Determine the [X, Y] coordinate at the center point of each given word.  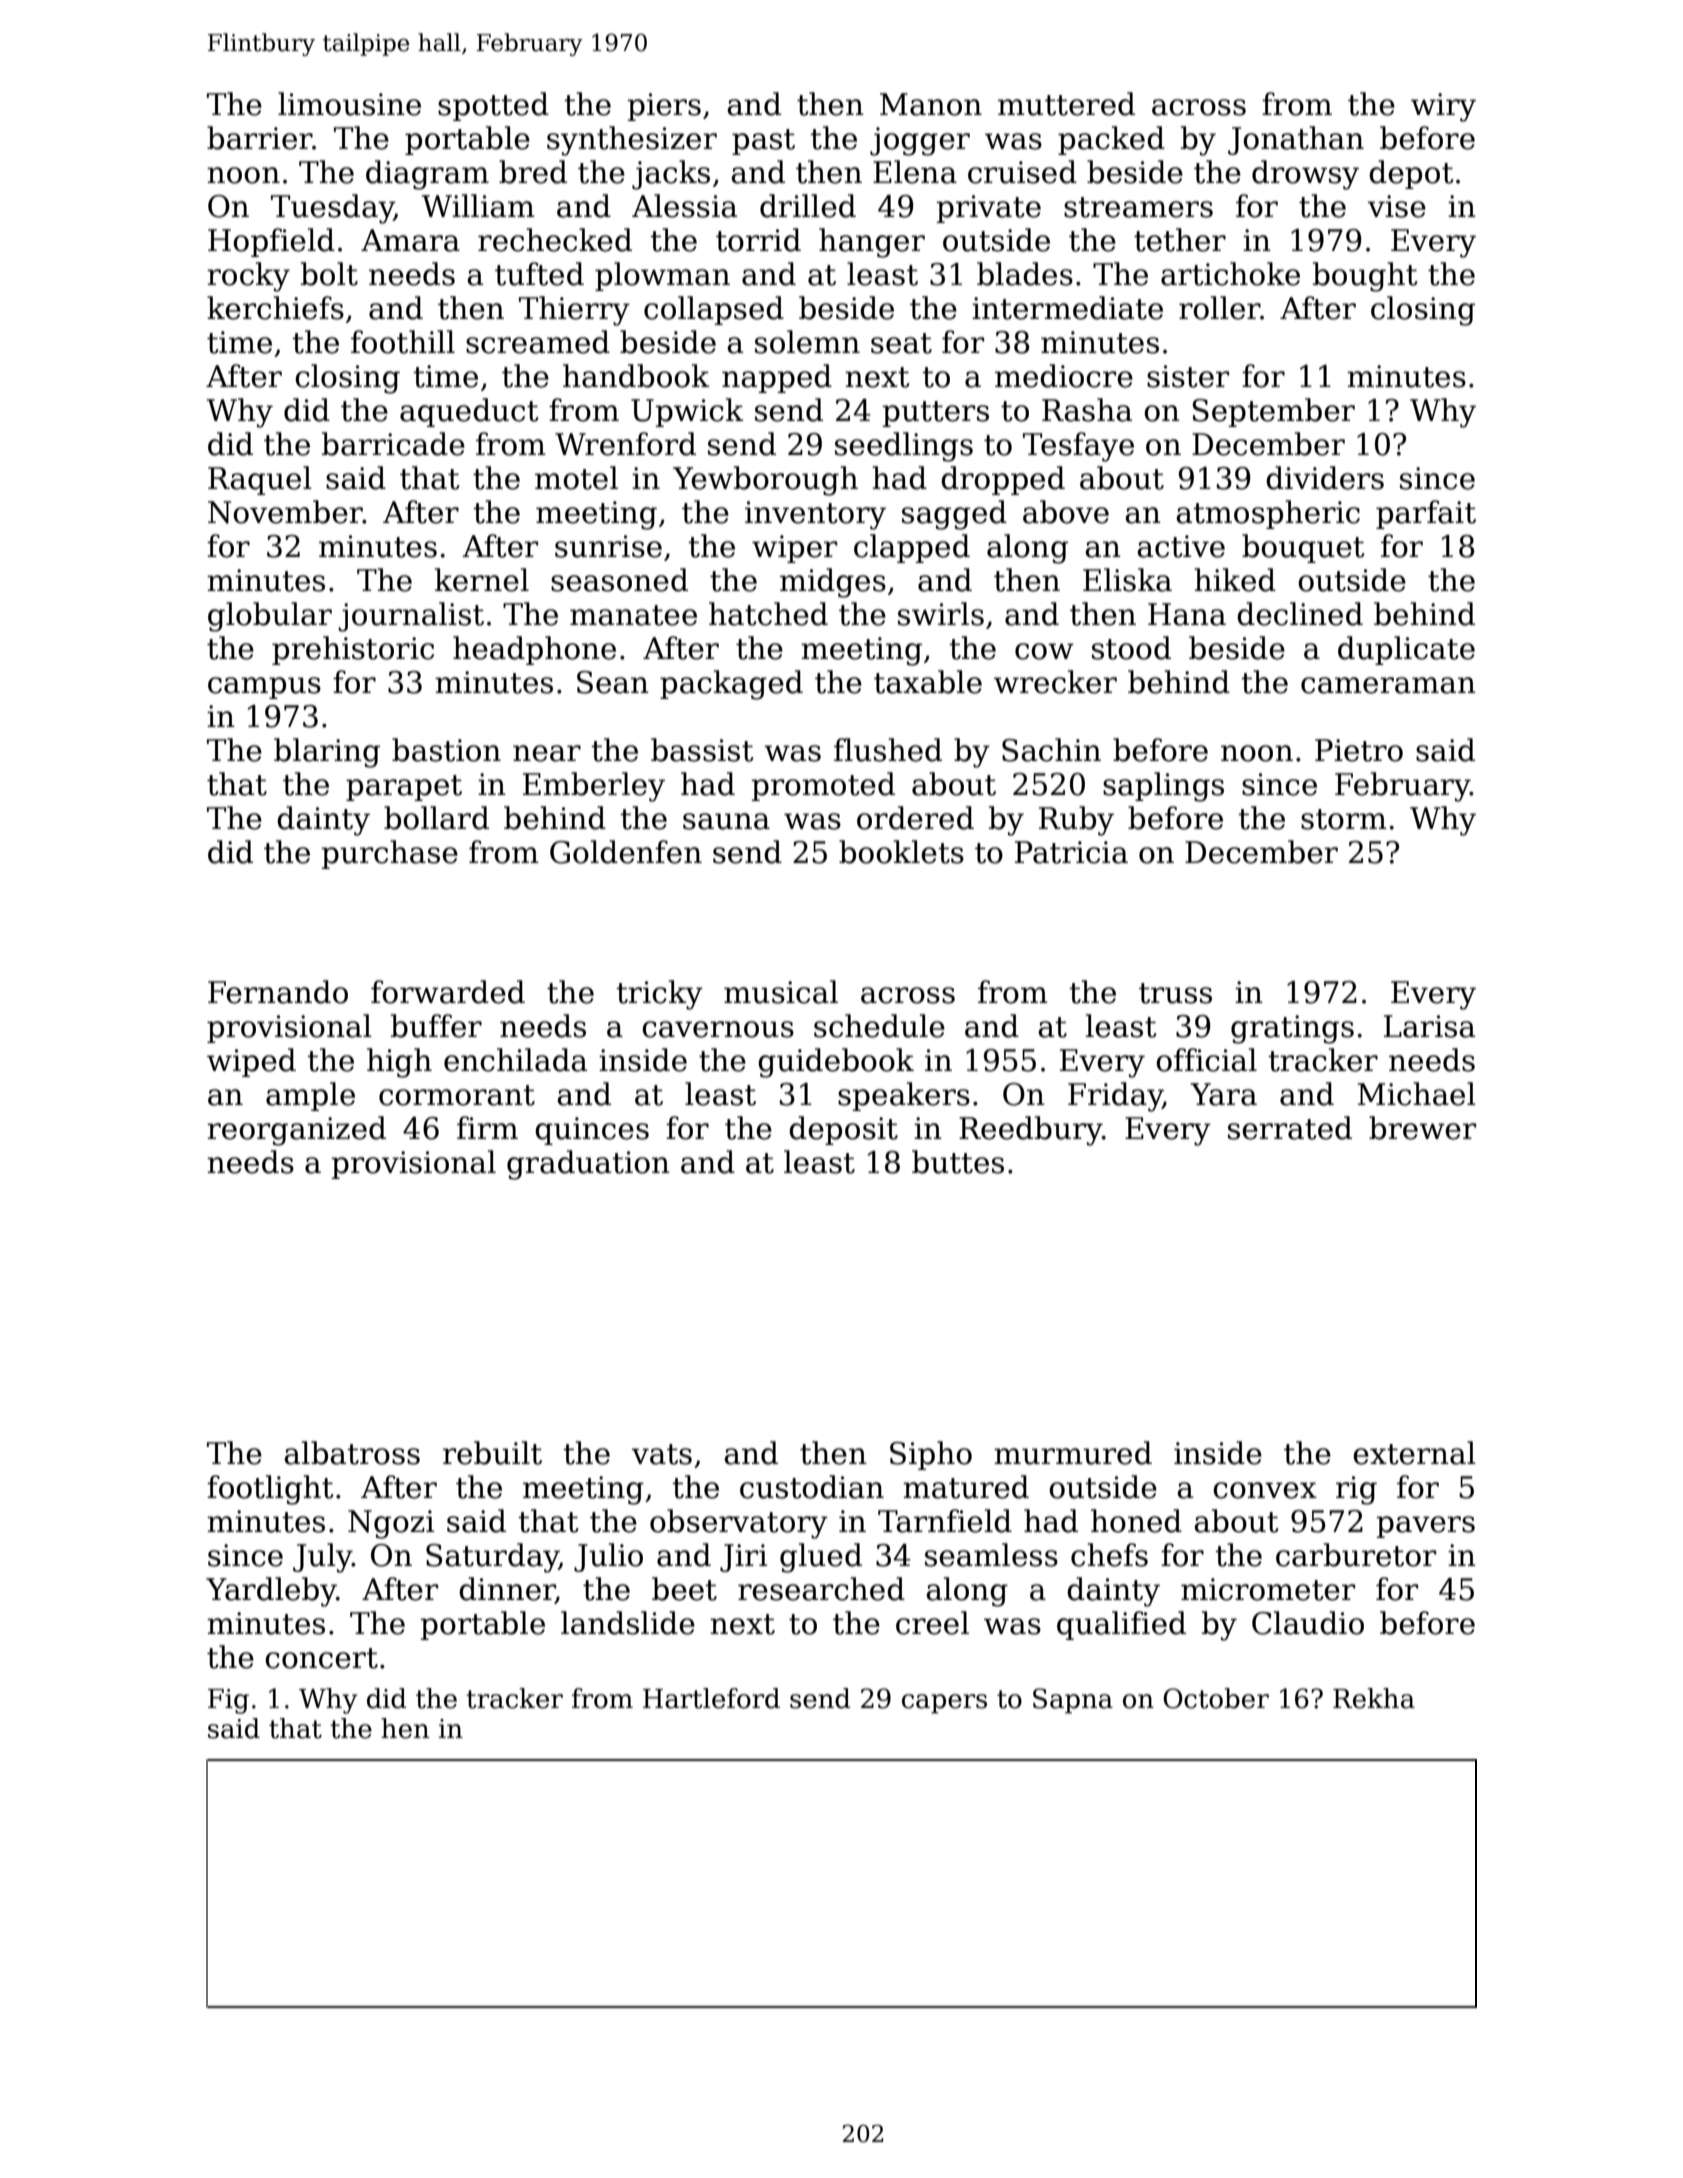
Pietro [1359, 750]
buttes [958, 1162]
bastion [446, 750]
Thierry [574, 311]
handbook [636, 376]
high [399, 1063]
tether [1180, 240]
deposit [843, 1130]
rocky [248, 277]
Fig [228, 1701]
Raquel [260, 480]
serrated [1290, 1128]
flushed [888, 750]
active [1181, 546]
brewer [1422, 1128]
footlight [270, 1490]
